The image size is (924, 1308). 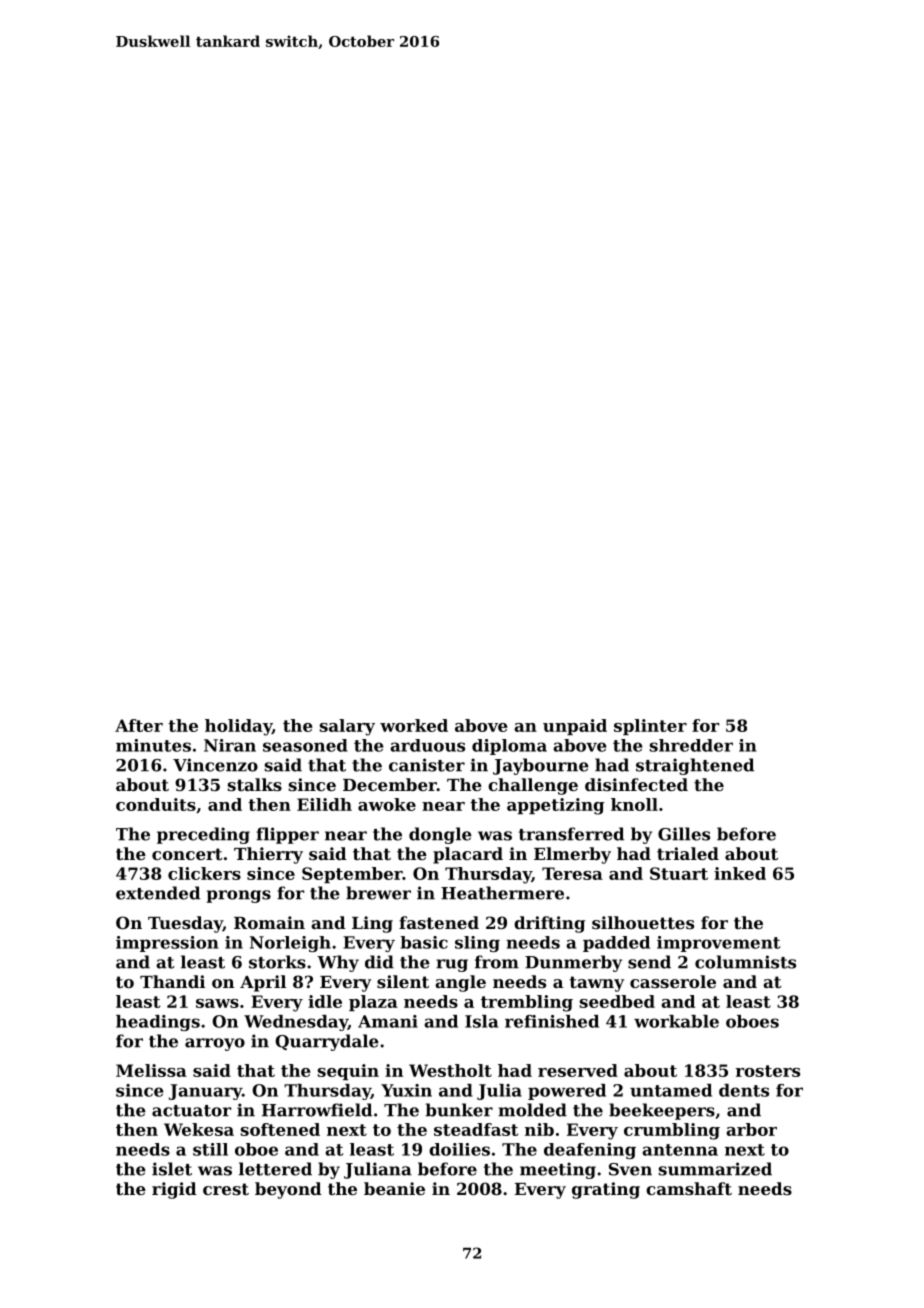 What do you see at coordinates (139, 725) in the screenshot?
I see `After` at bounding box center [139, 725].
